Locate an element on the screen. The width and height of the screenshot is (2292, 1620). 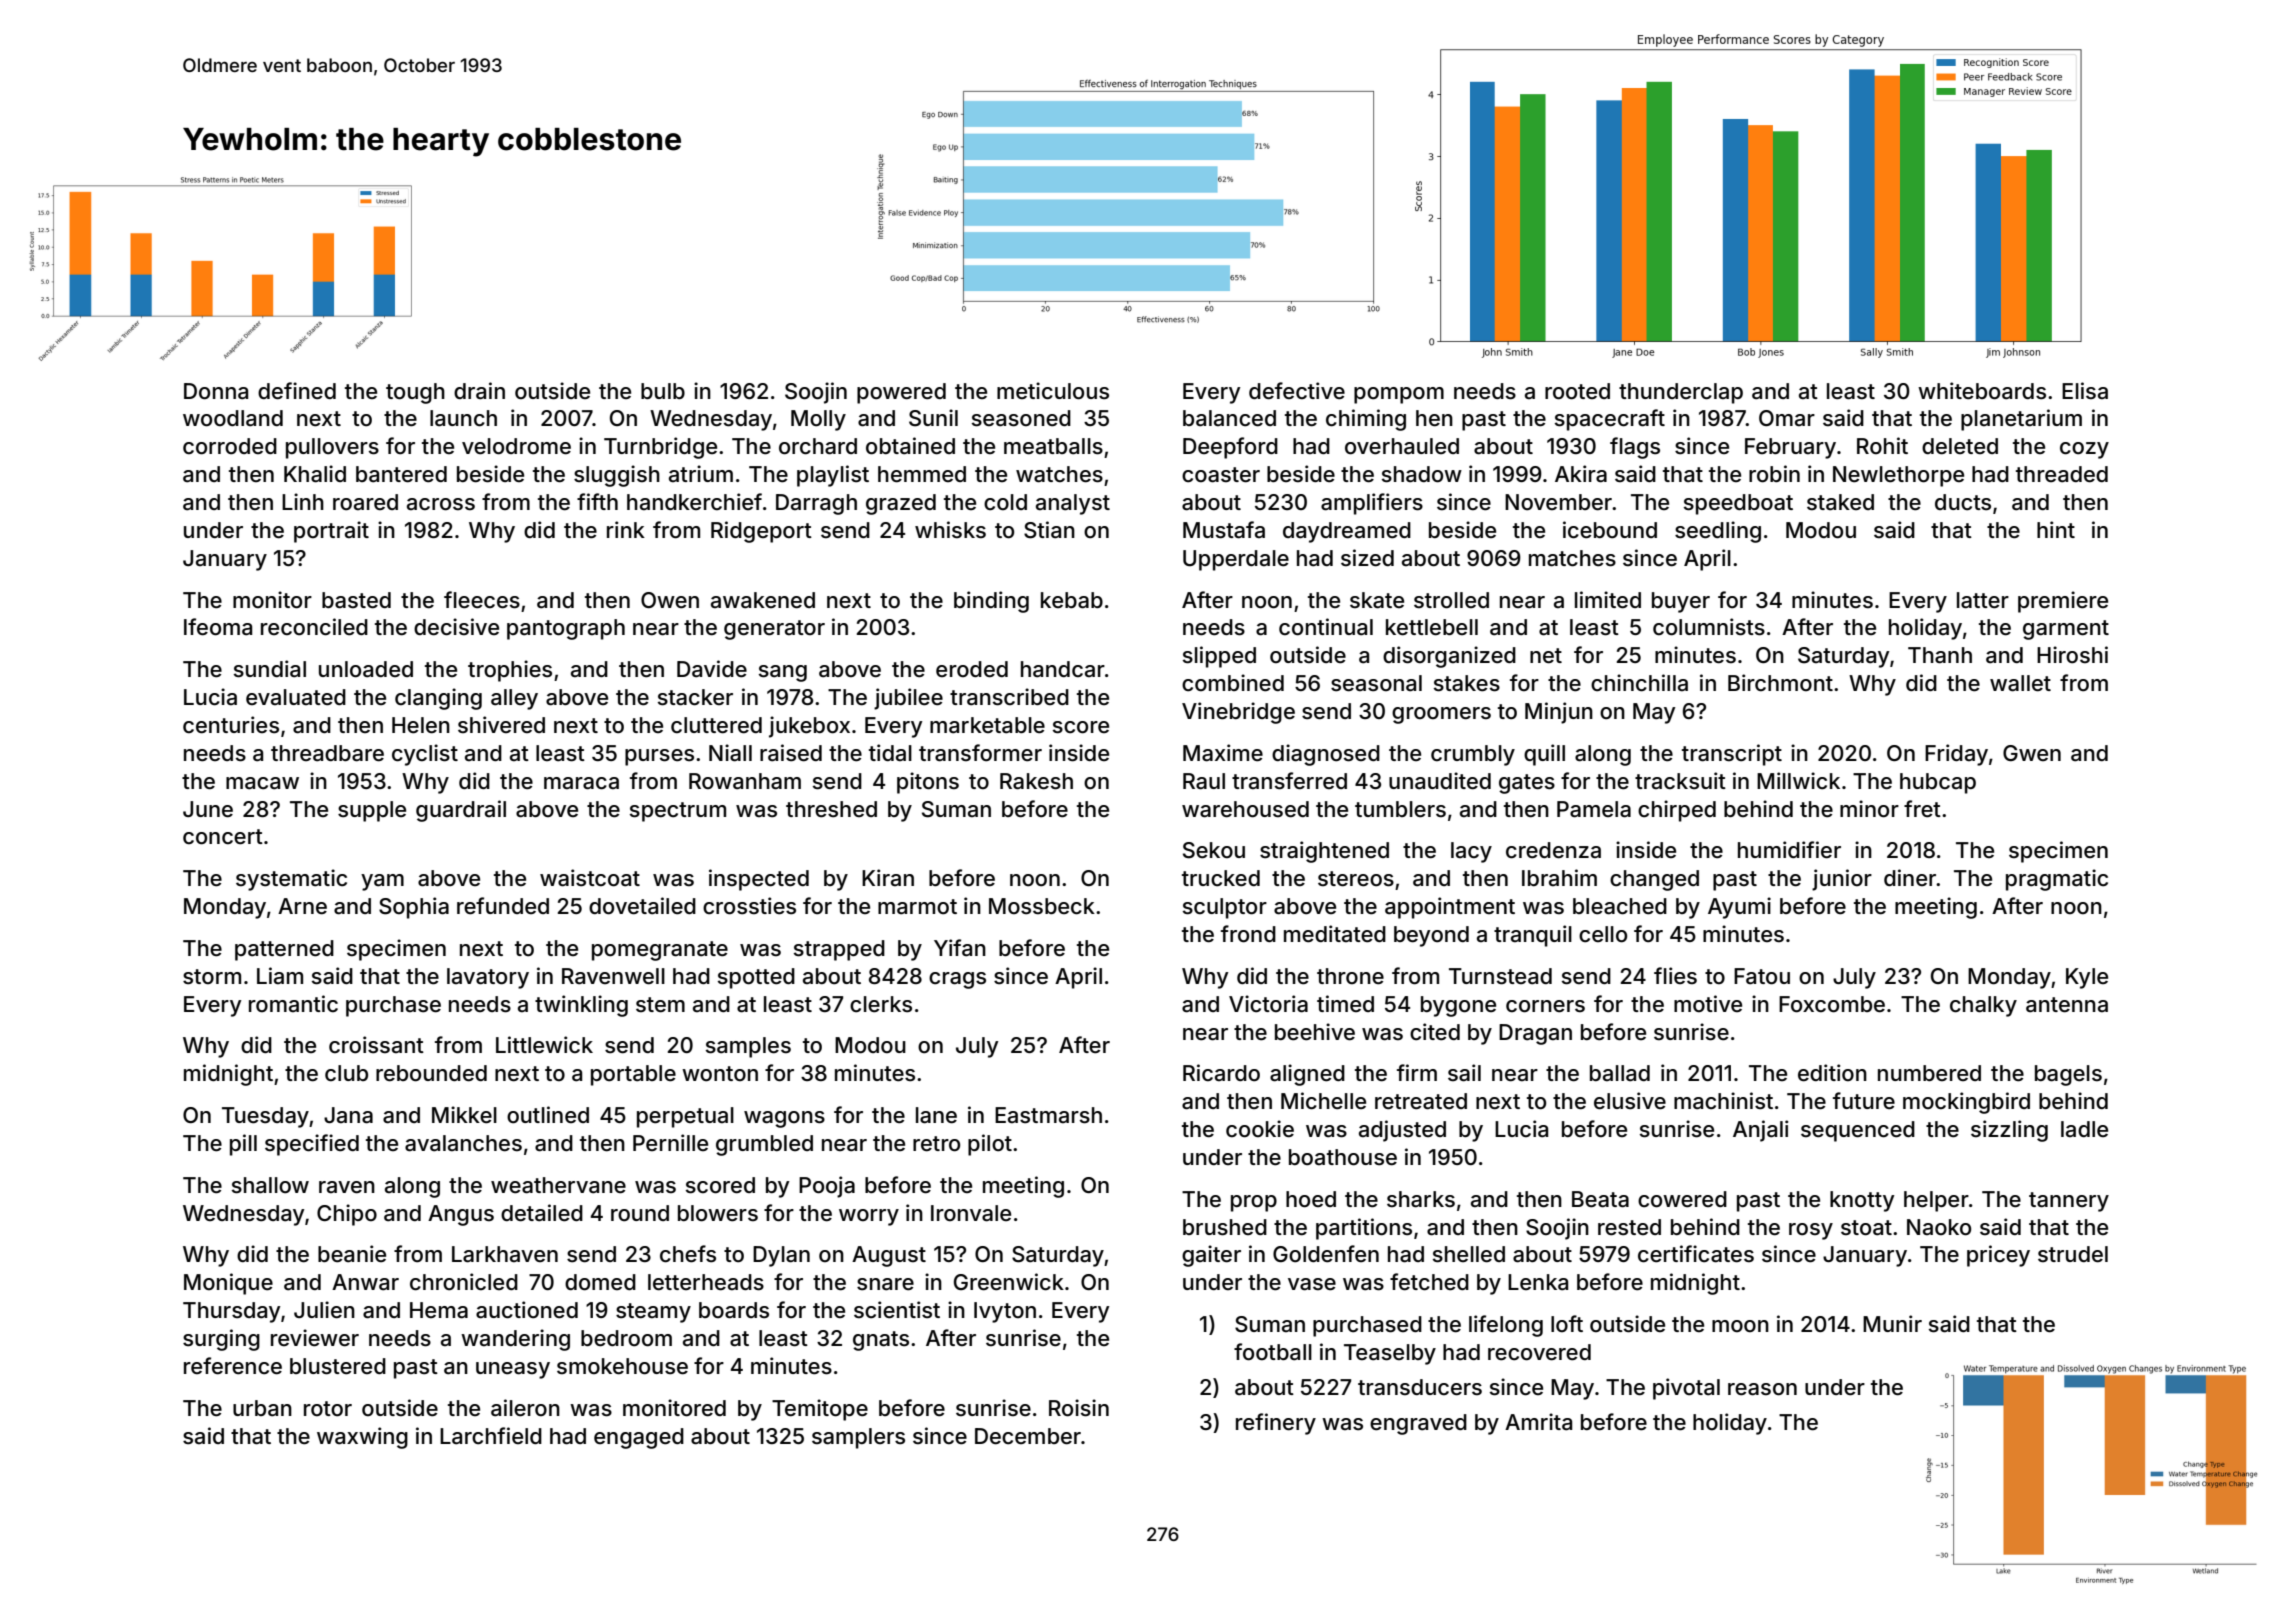
straightened is located at coordinates (1324, 852).
